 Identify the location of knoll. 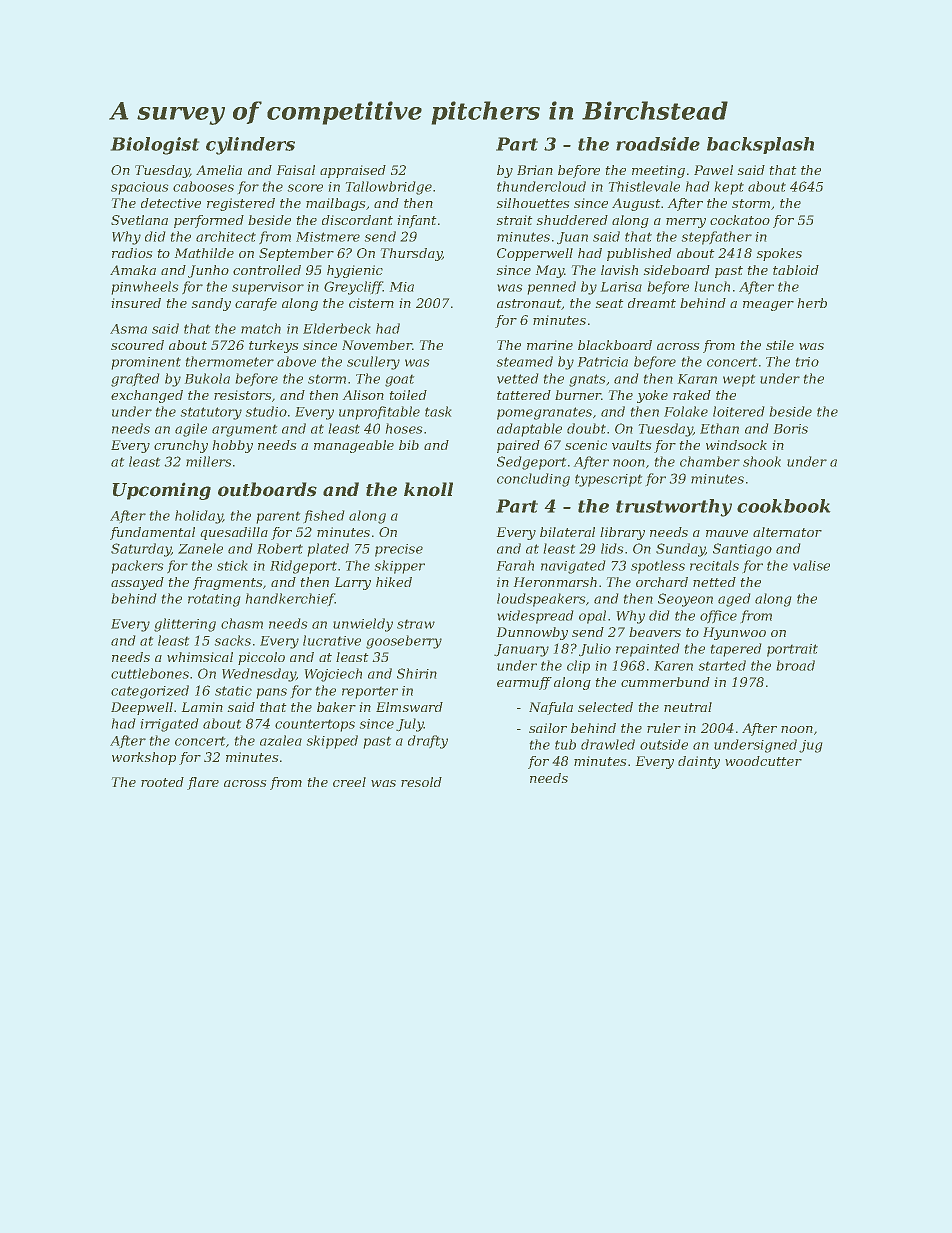
(428, 489).
